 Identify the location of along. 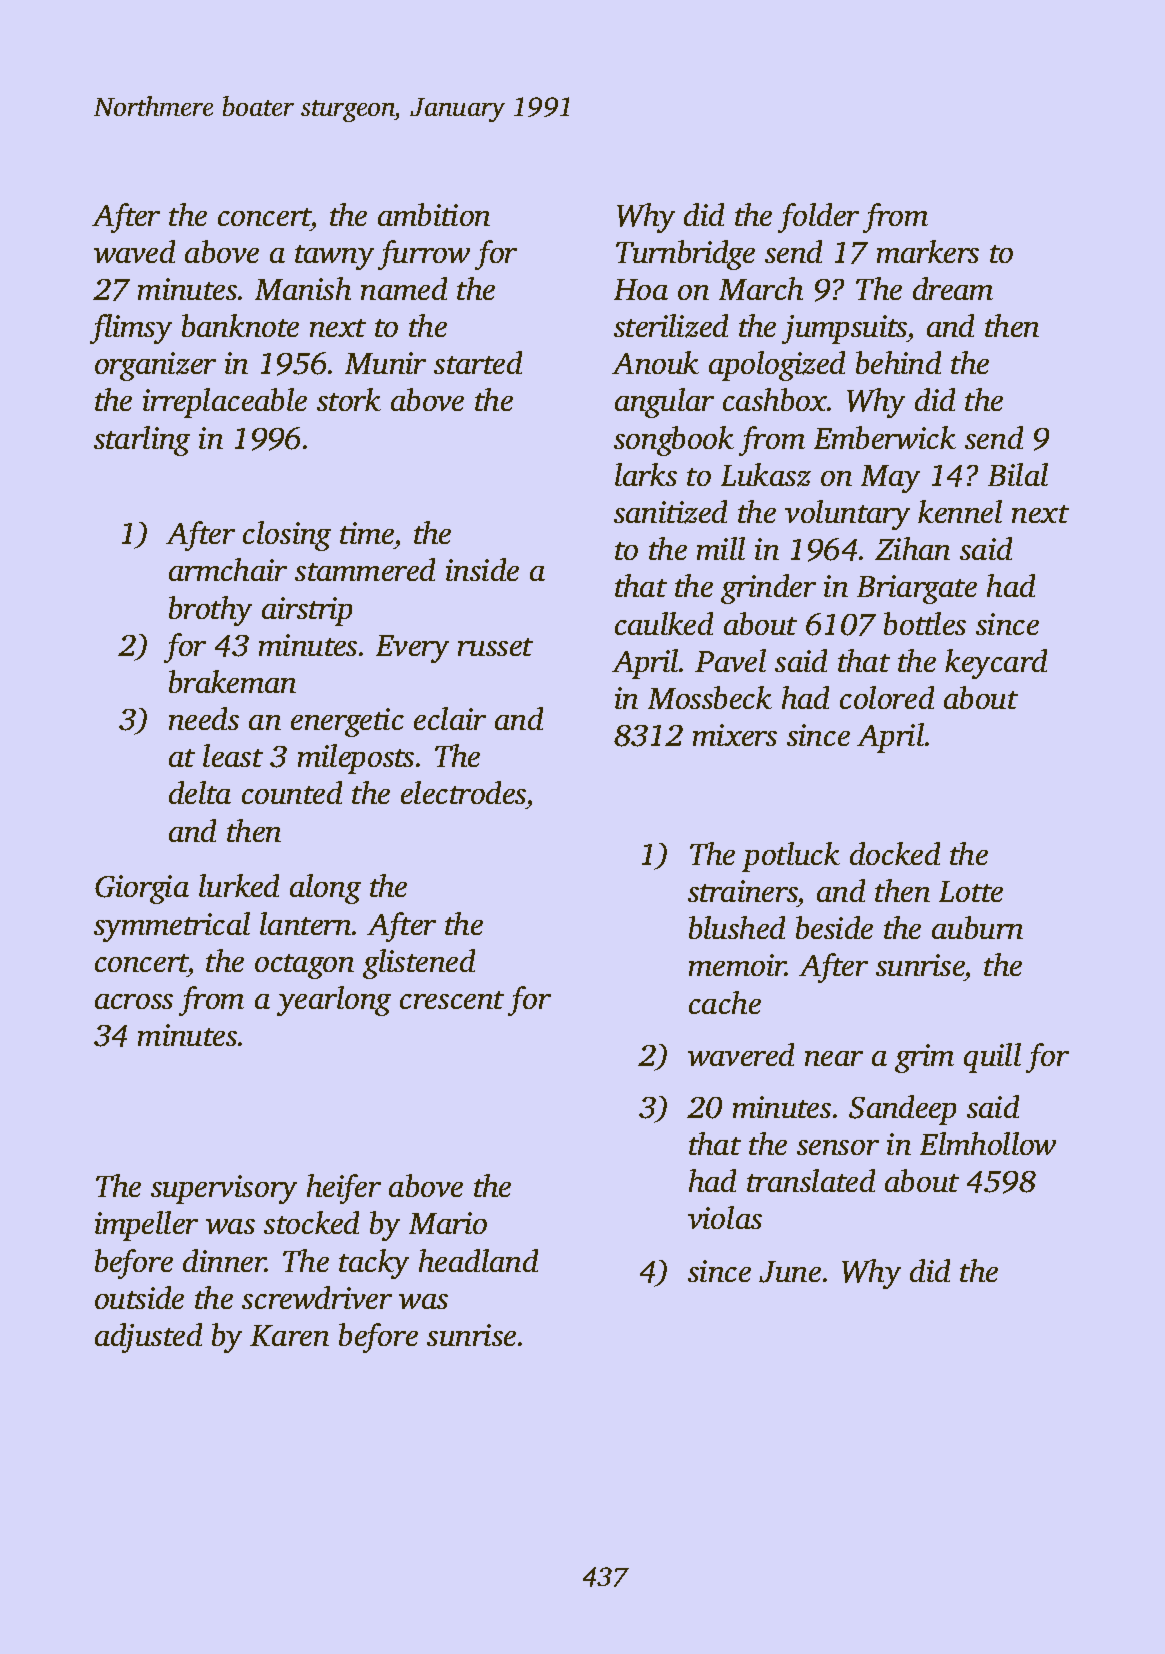
(325, 889).
